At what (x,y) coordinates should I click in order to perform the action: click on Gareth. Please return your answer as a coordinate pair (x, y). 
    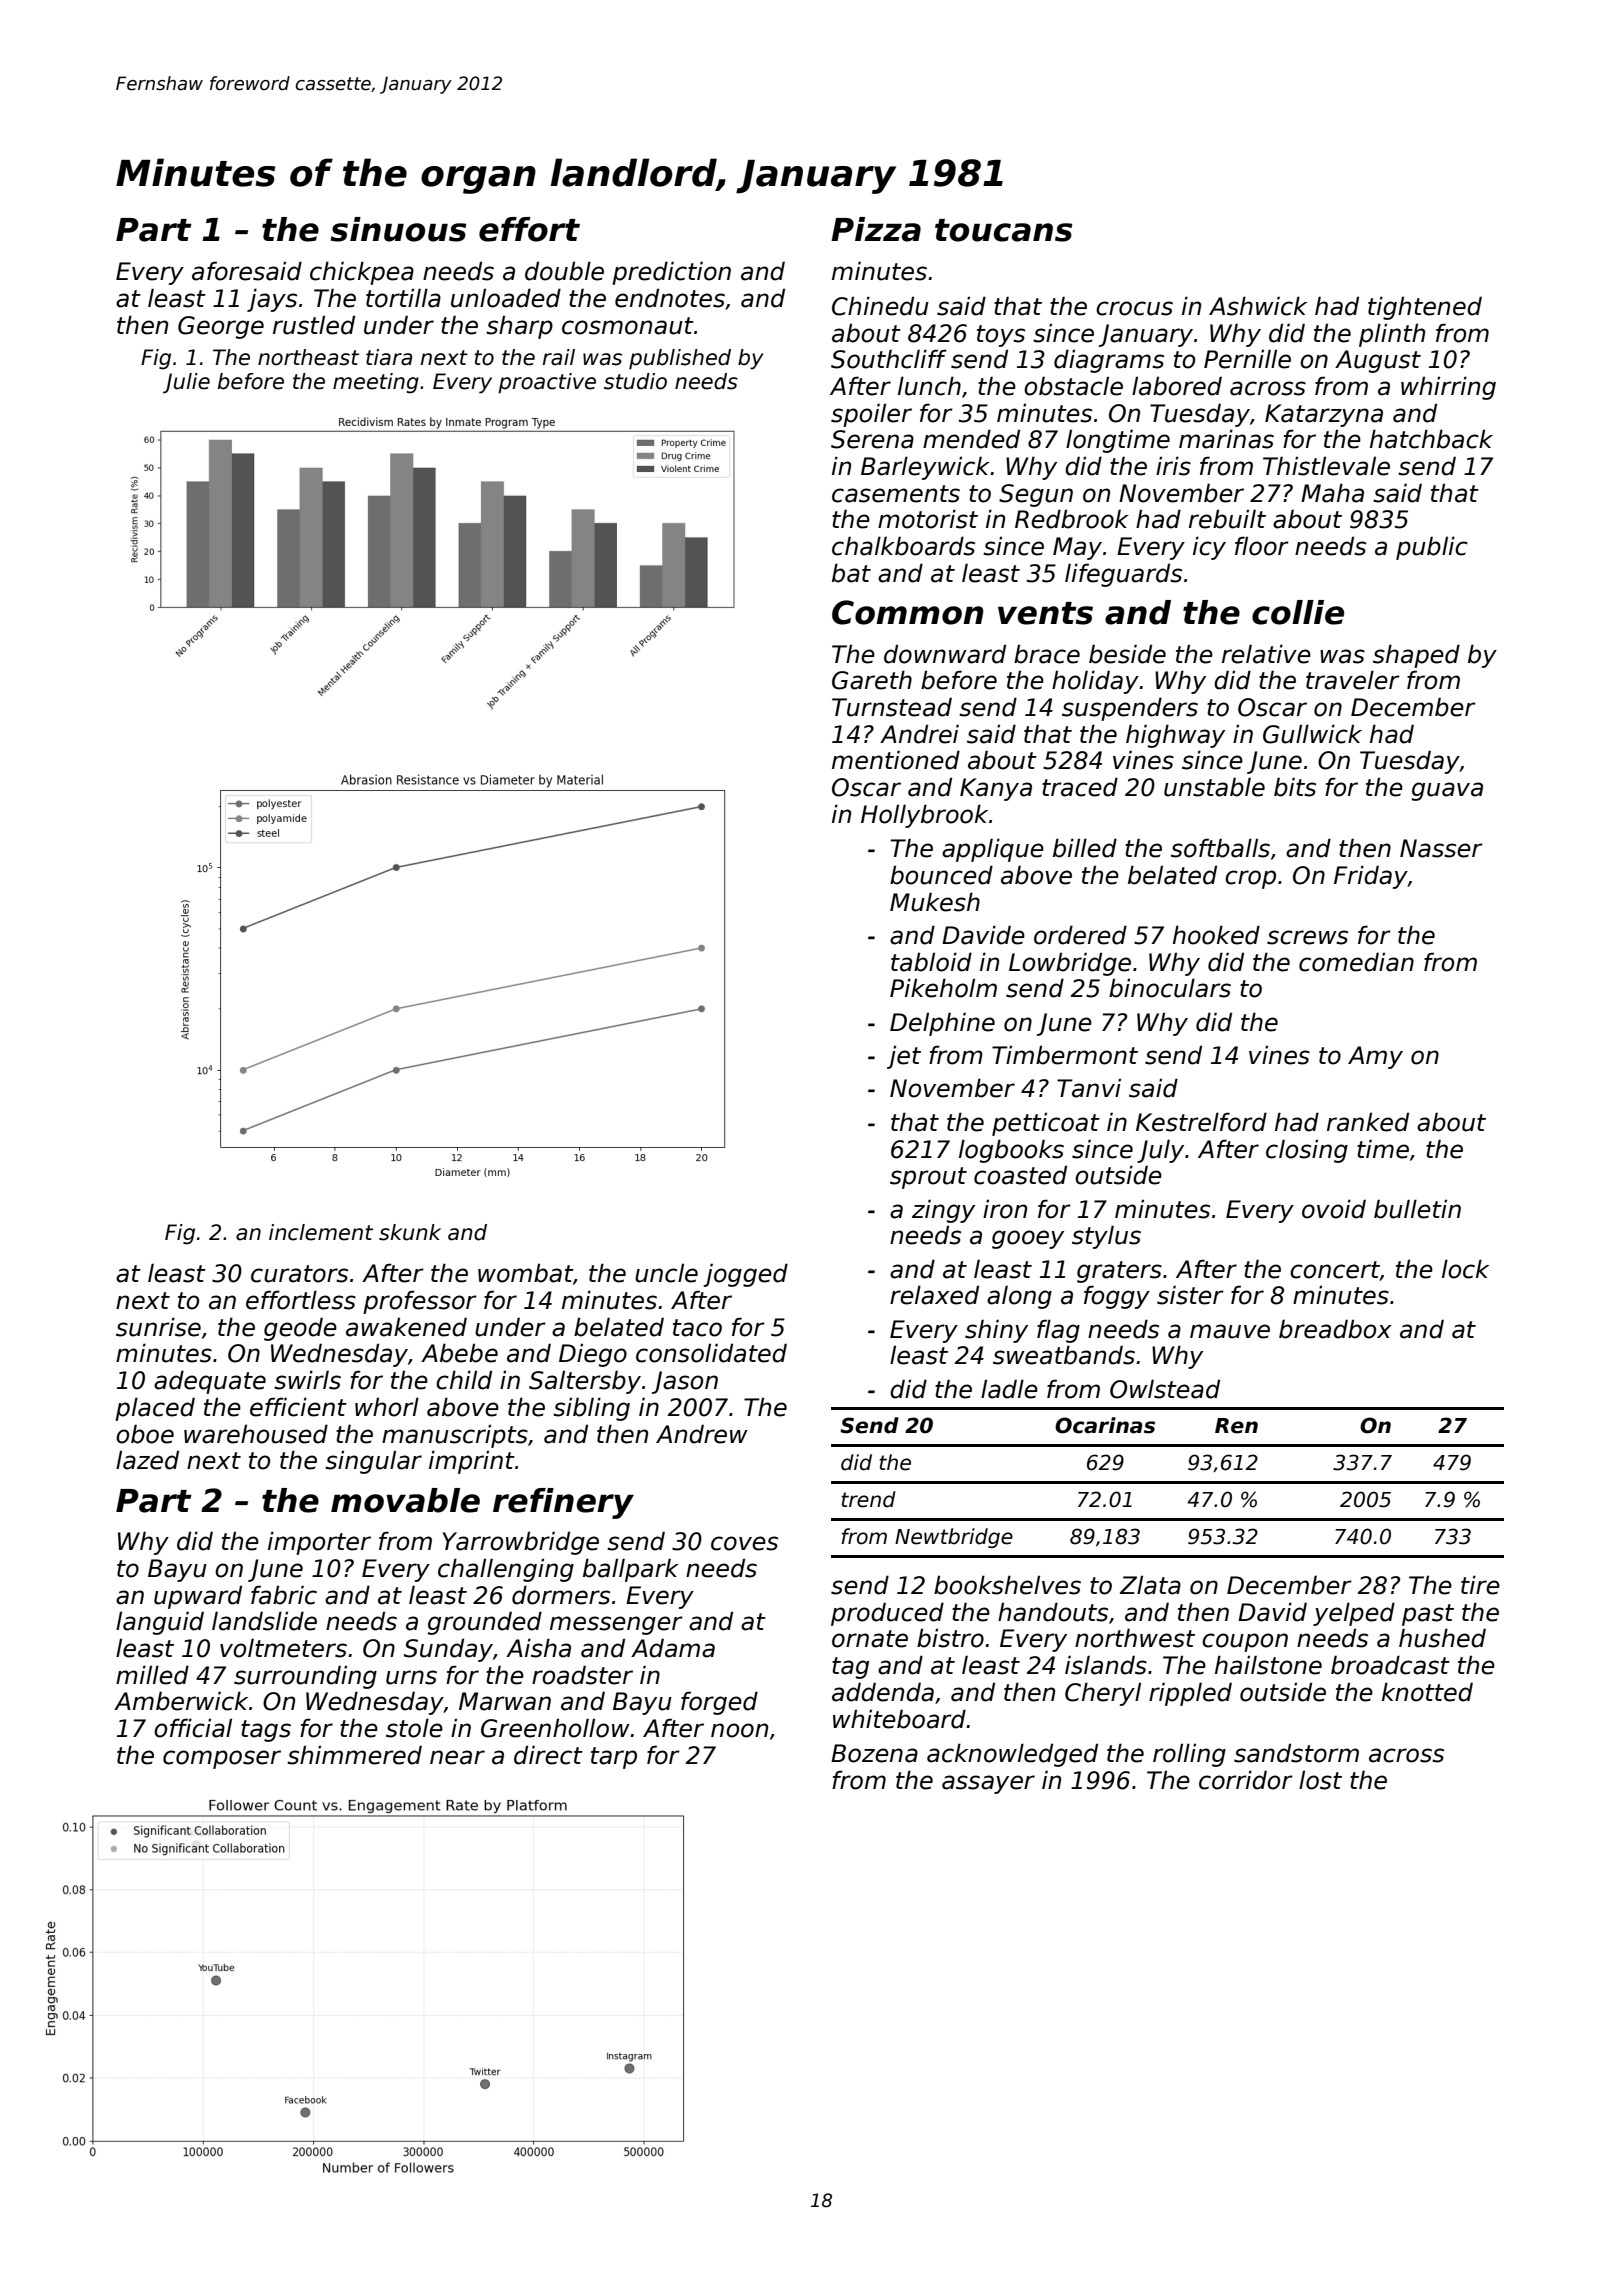
    Looking at the image, I should click on (872, 680).
